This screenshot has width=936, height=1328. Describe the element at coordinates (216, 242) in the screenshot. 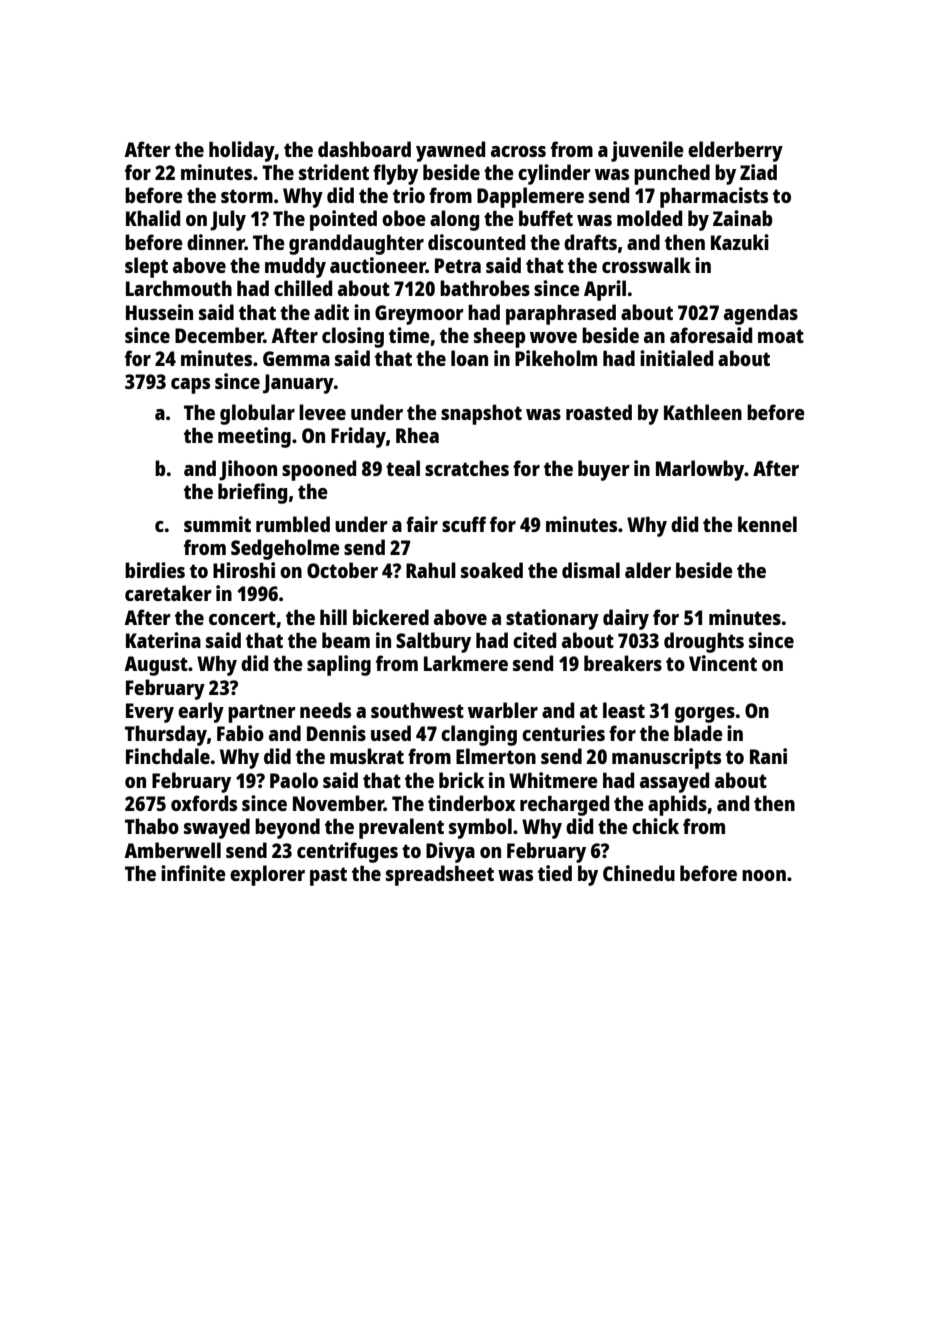

I see `dinner` at that location.
